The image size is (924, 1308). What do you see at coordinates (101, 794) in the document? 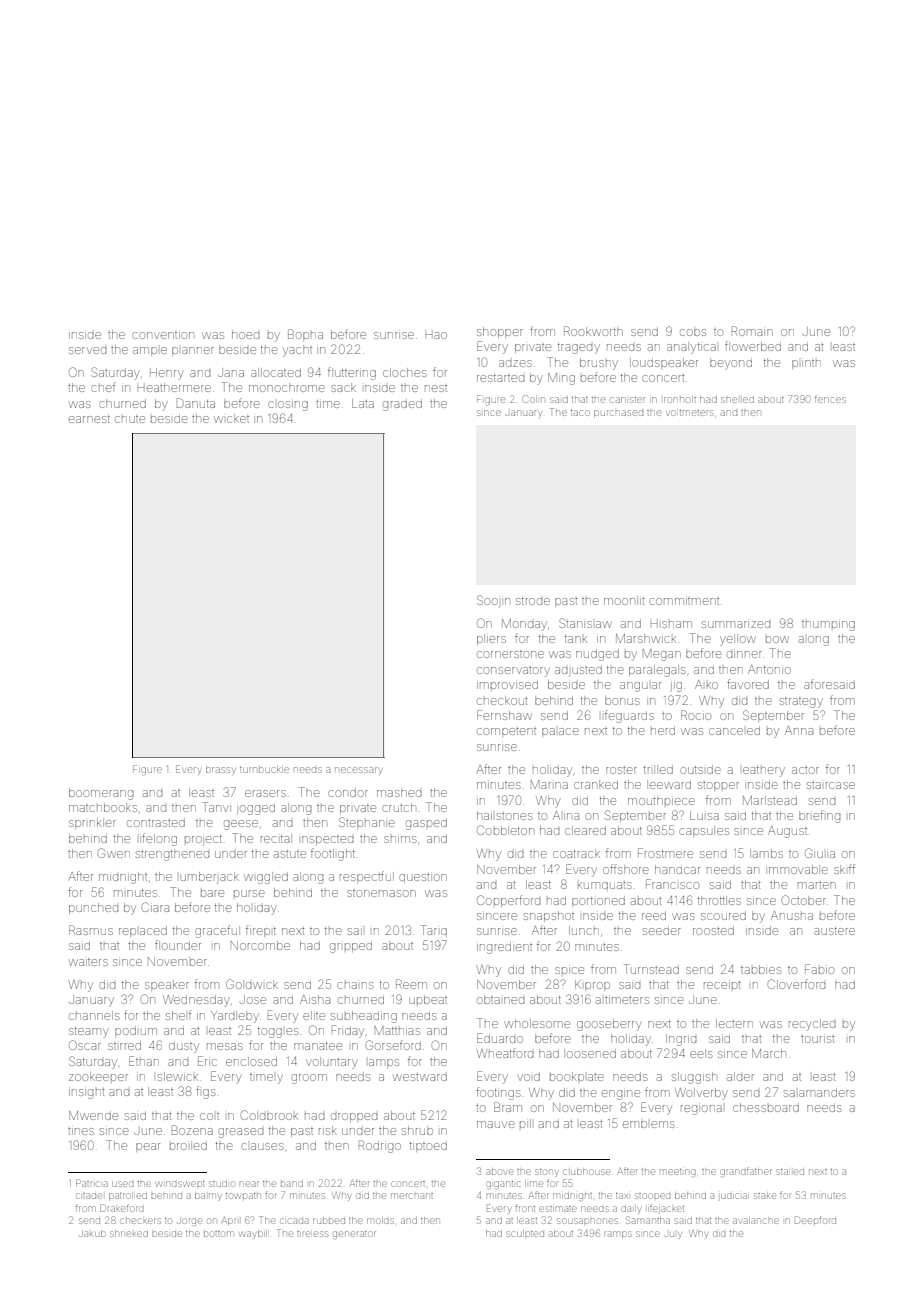
I see `boomerang` at bounding box center [101, 794].
